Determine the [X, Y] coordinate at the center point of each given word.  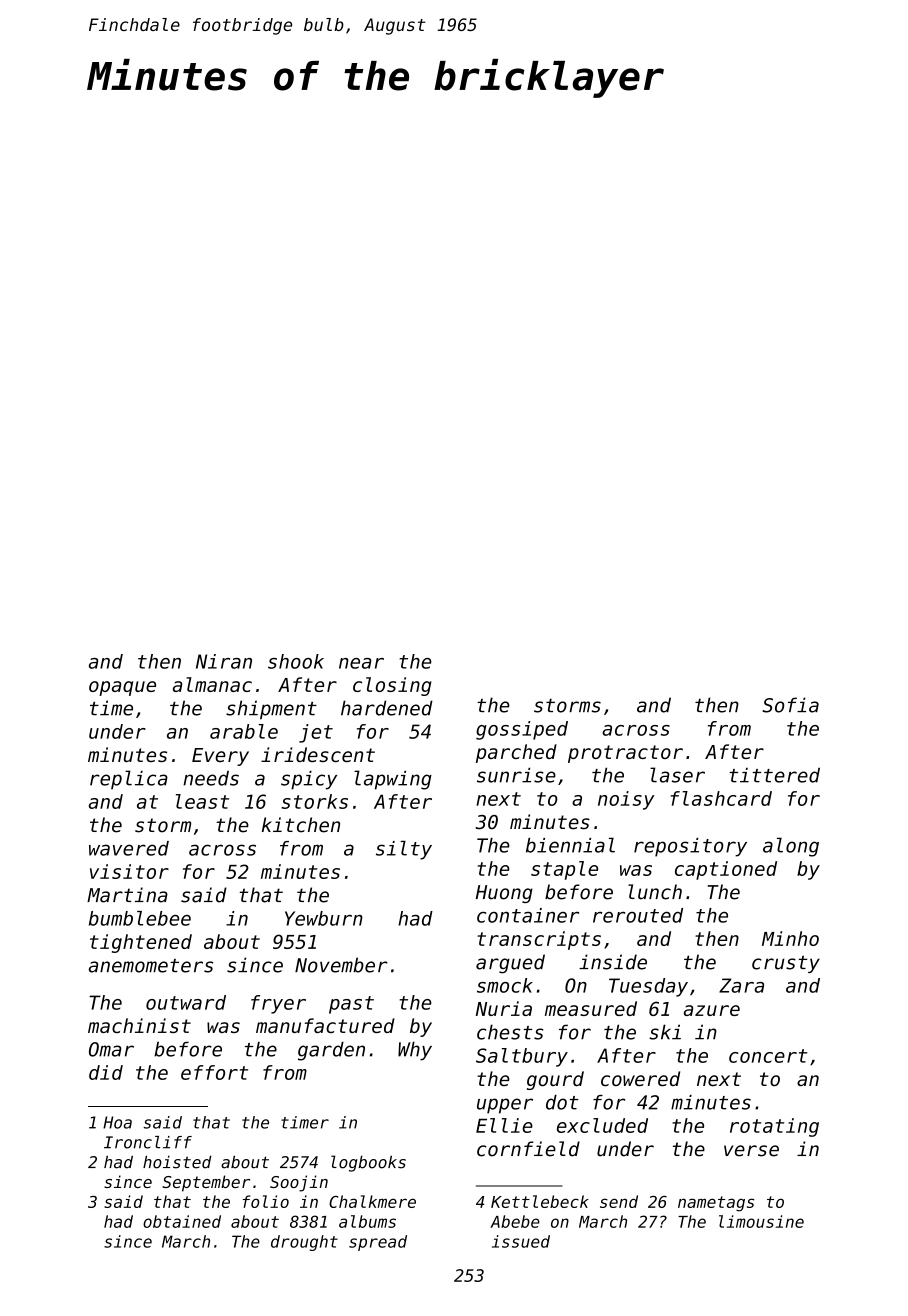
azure [712, 1010]
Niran [224, 661]
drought [304, 1243]
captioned [726, 870]
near [361, 663]
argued [510, 964]
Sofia [790, 705]
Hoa [117, 1122]
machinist [139, 1025]
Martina [127, 895]
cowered [640, 1079]
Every [220, 757]
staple [564, 870]
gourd [555, 1080]
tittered [774, 775]
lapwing [393, 780]
